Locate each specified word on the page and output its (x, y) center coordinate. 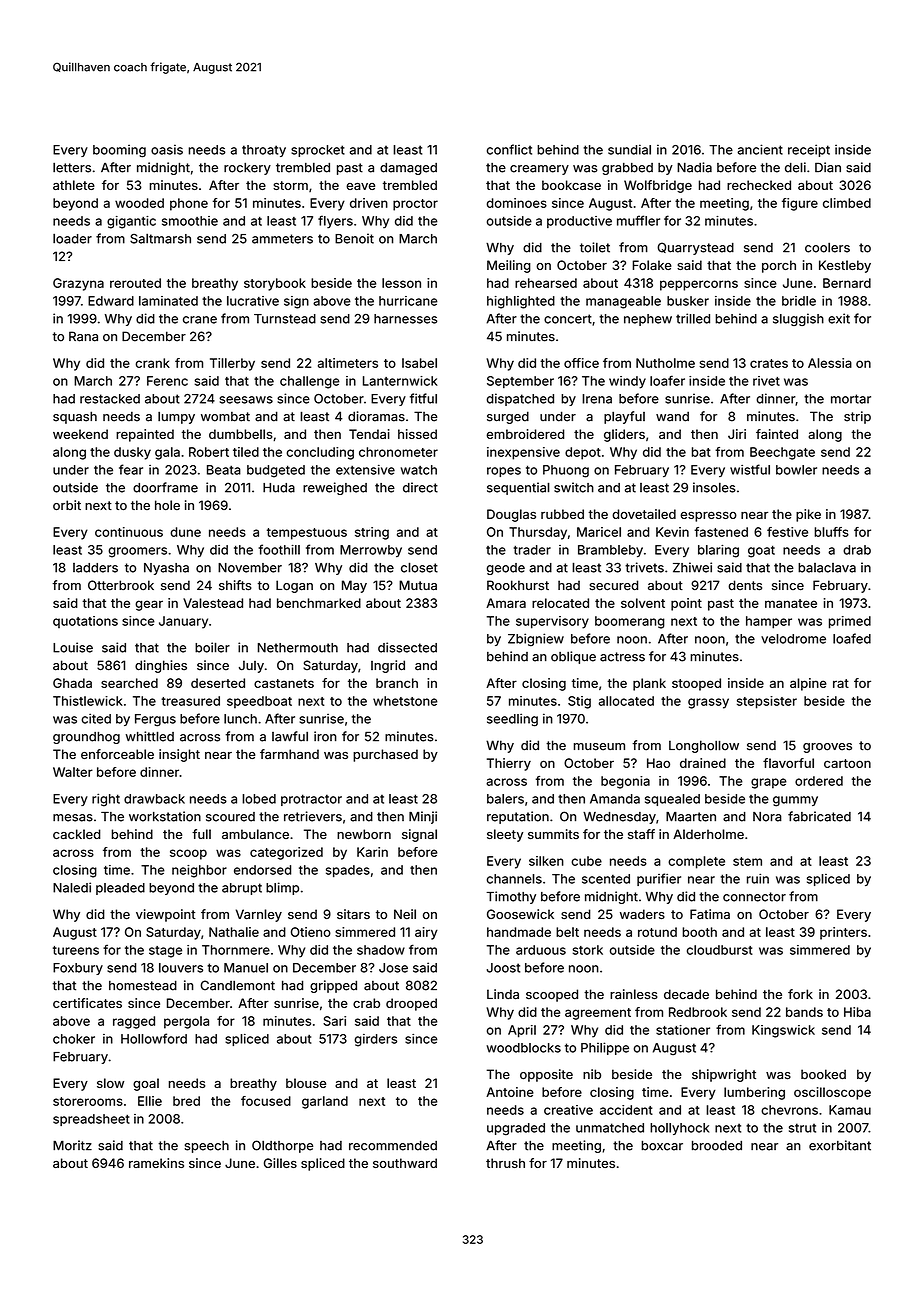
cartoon (847, 763)
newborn (364, 834)
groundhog (86, 738)
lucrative (253, 301)
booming (119, 151)
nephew (648, 320)
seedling (512, 720)
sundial (629, 149)
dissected (407, 647)
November (250, 568)
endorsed (262, 870)
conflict (509, 149)
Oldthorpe (282, 1146)
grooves (827, 748)
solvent (643, 603)
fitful (423, 398)
